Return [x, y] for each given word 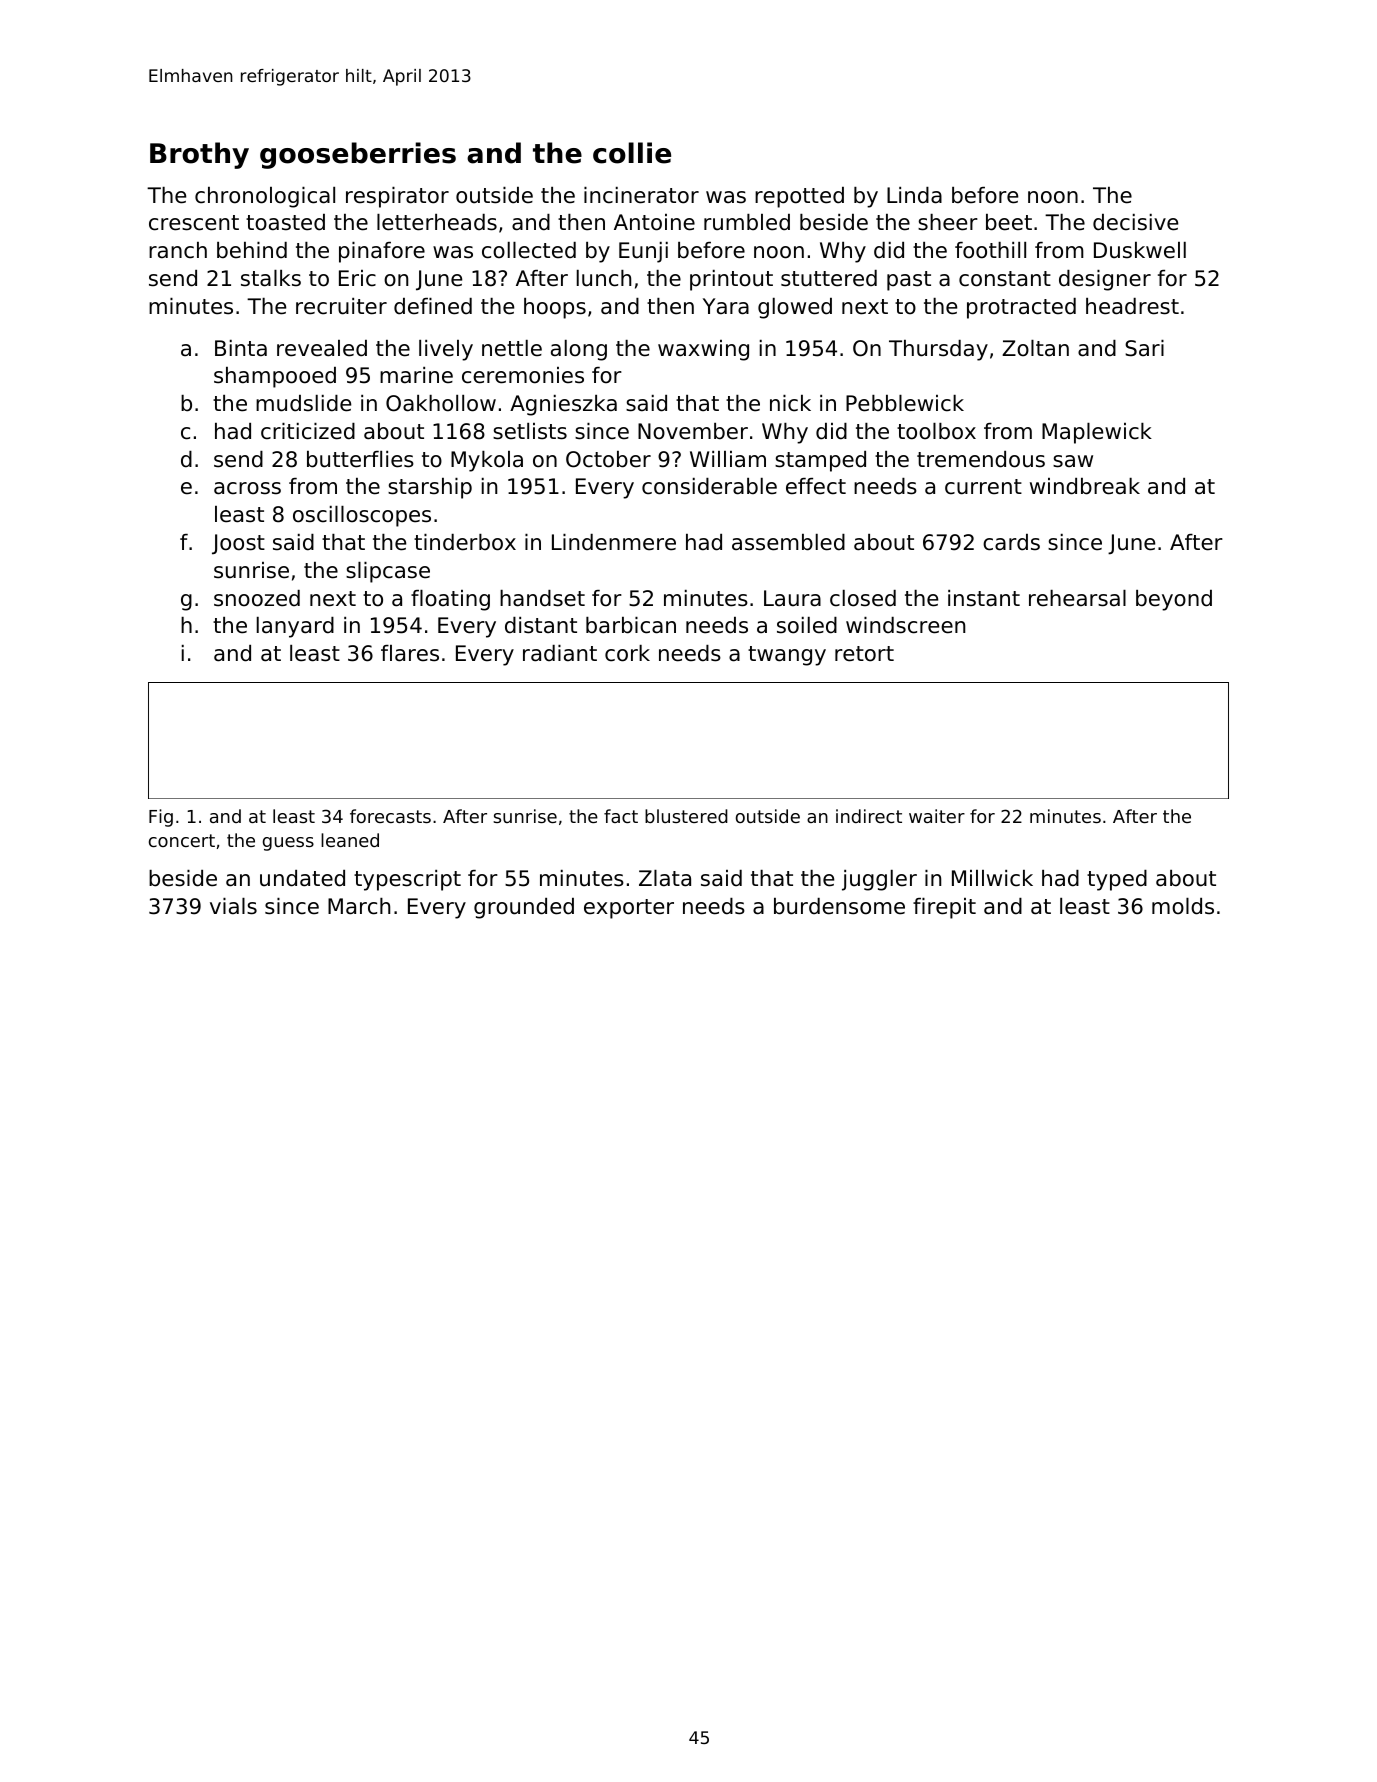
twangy [787, 656]
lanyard [295, 627]
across [247, 488]
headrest [1132, 306]
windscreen [905, 625]
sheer [948, 222]
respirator [397, 197]
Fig [161, 818]
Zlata [665, 878]
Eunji [643, 252]
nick [790, 403]
